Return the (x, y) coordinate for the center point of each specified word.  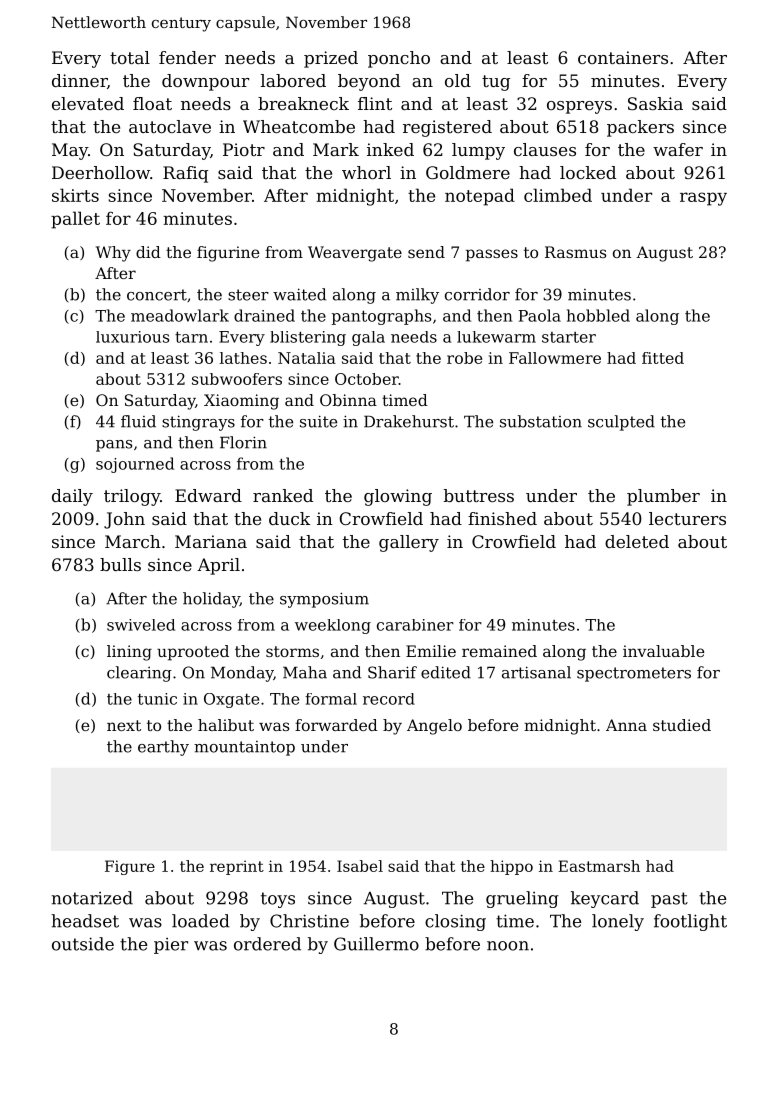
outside (83, 944)
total (130, 57)
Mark (336, 149)
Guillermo (376, 944)
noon (508, 946)
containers (623, 57)
